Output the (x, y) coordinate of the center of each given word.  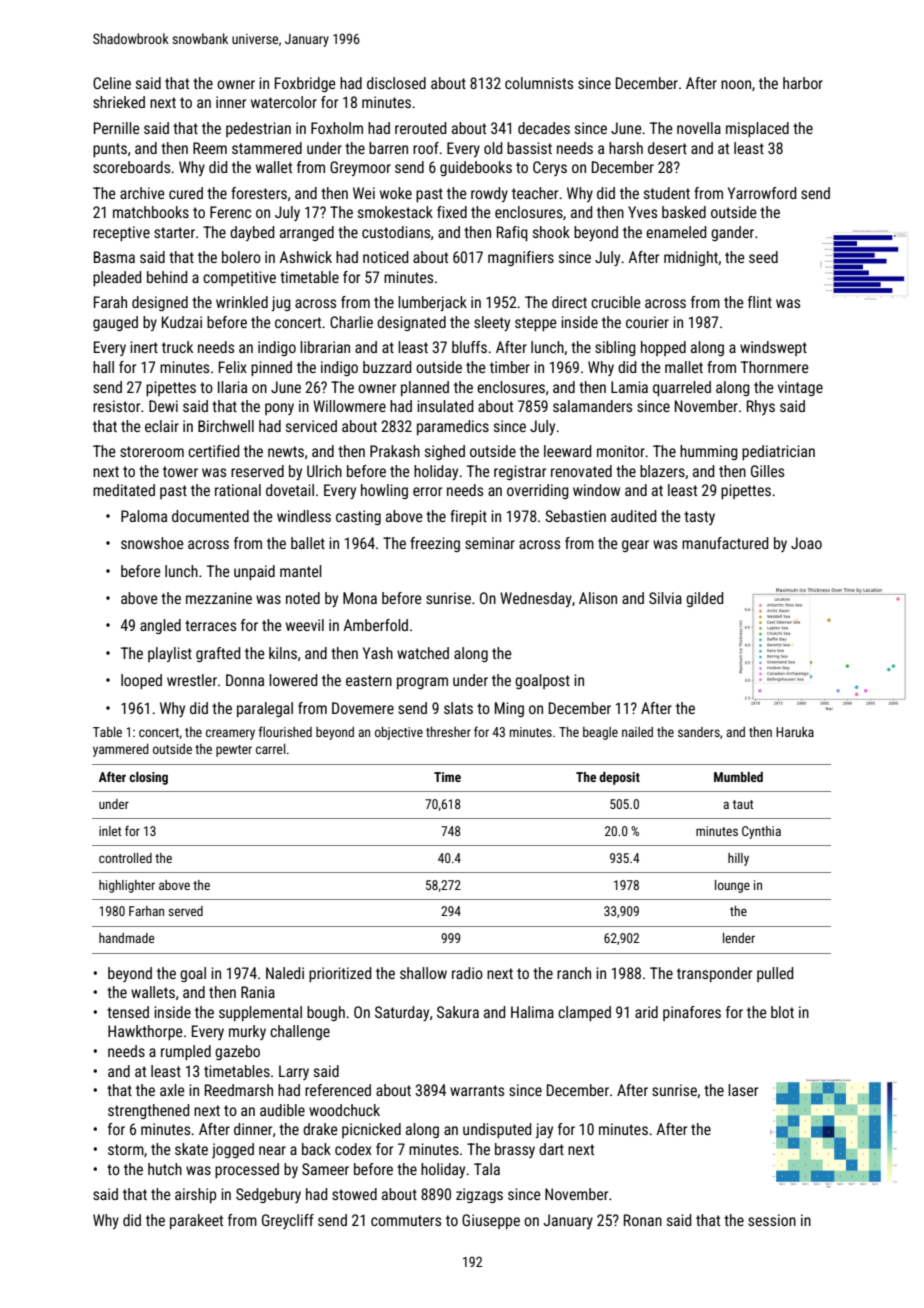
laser (743, 1090)
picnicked (371, 1130)
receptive (121, 233)
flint (760, 302)
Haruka (795, 732)
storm (126, 1149)
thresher (448, 732)
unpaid (254, 572)
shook (551, 232)
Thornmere (775, 367)
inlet (110, 831)
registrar (520, 472)
